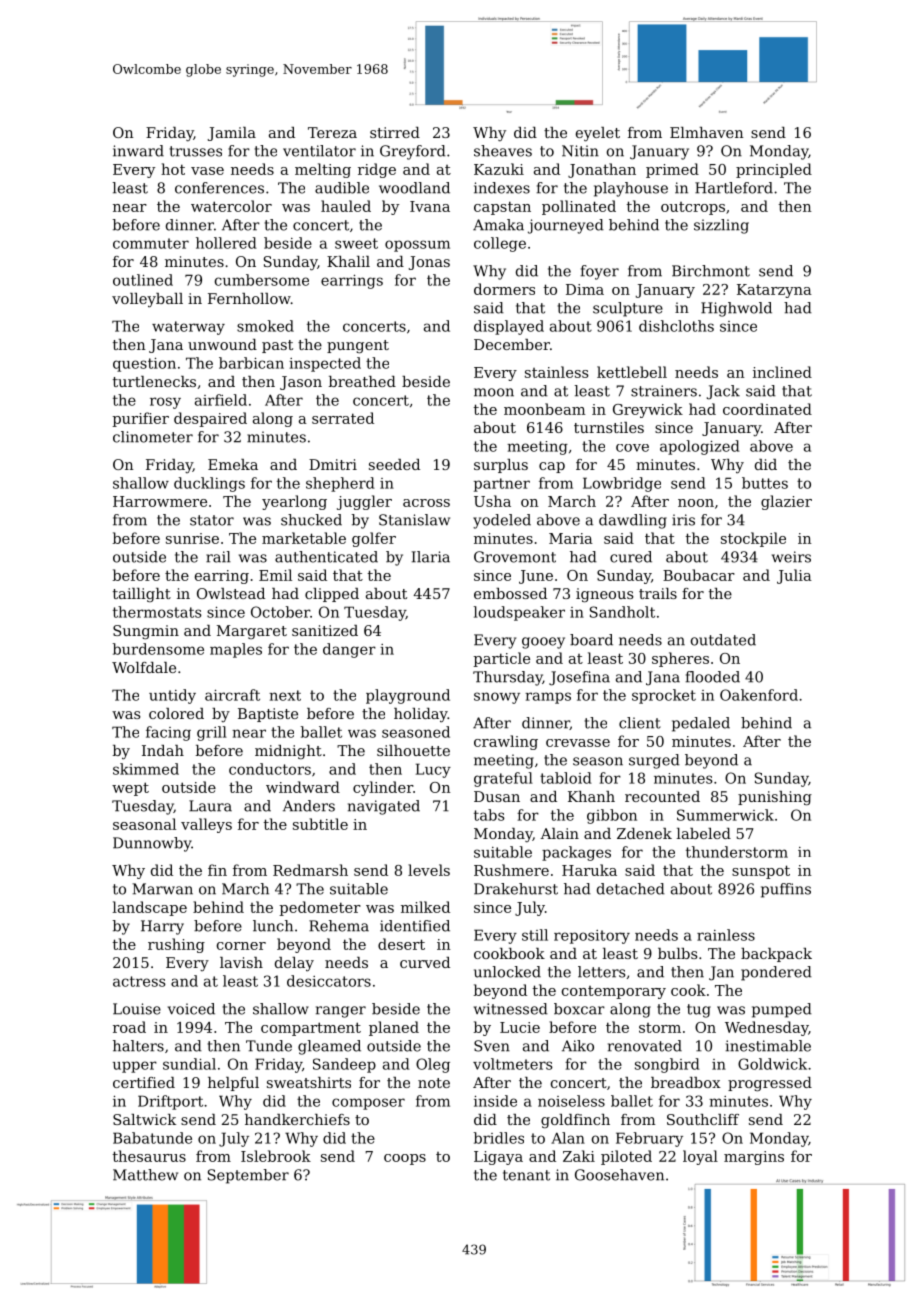 This image has height=1308, width=924. I want to click on Tereza, so click(332, 132).
